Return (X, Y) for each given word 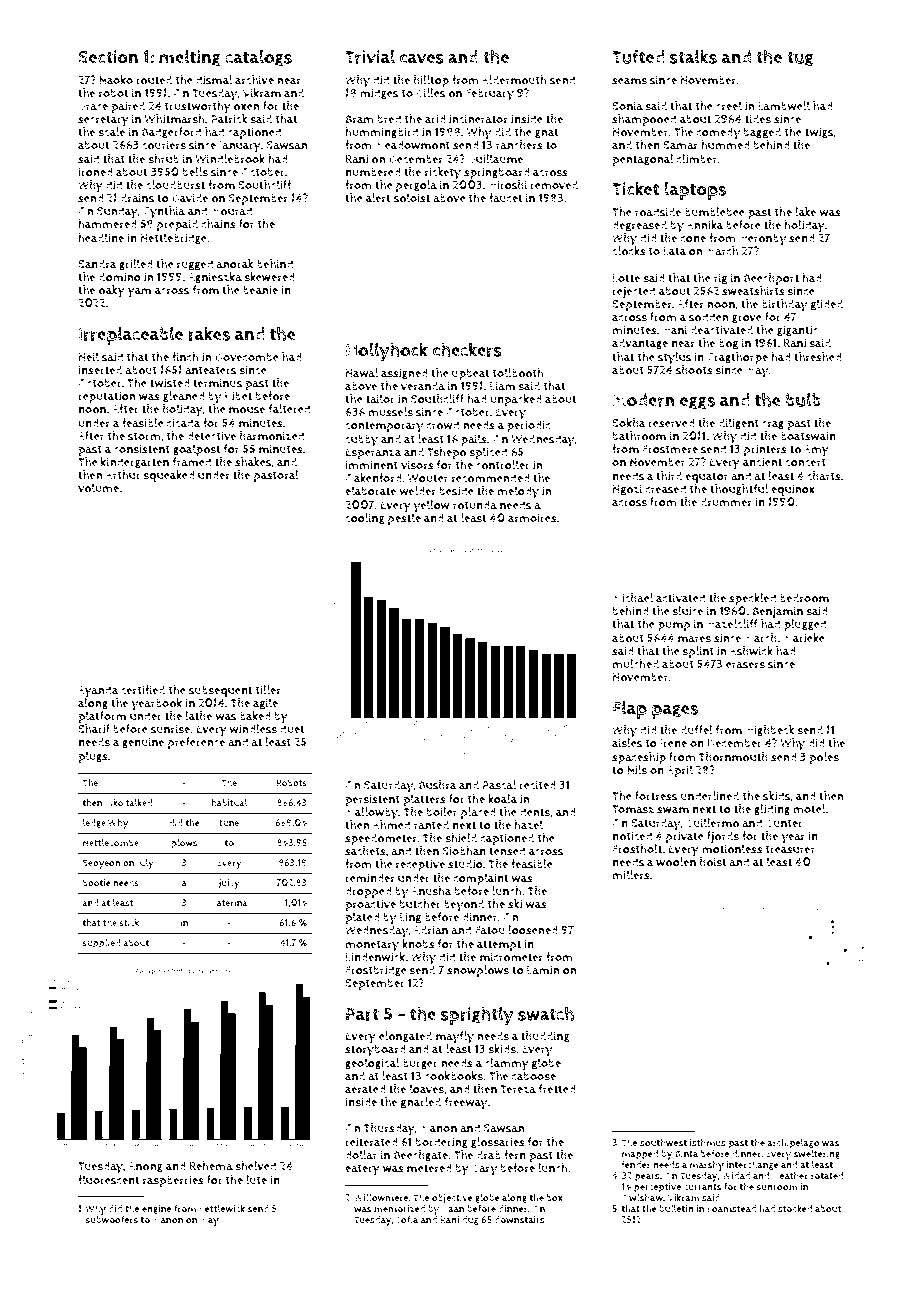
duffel (697, 730)
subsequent (220, 691)
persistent (372, 800)
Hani (675, 329)
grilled (136, 265)
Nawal (362, 373)
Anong (145, 1167)
